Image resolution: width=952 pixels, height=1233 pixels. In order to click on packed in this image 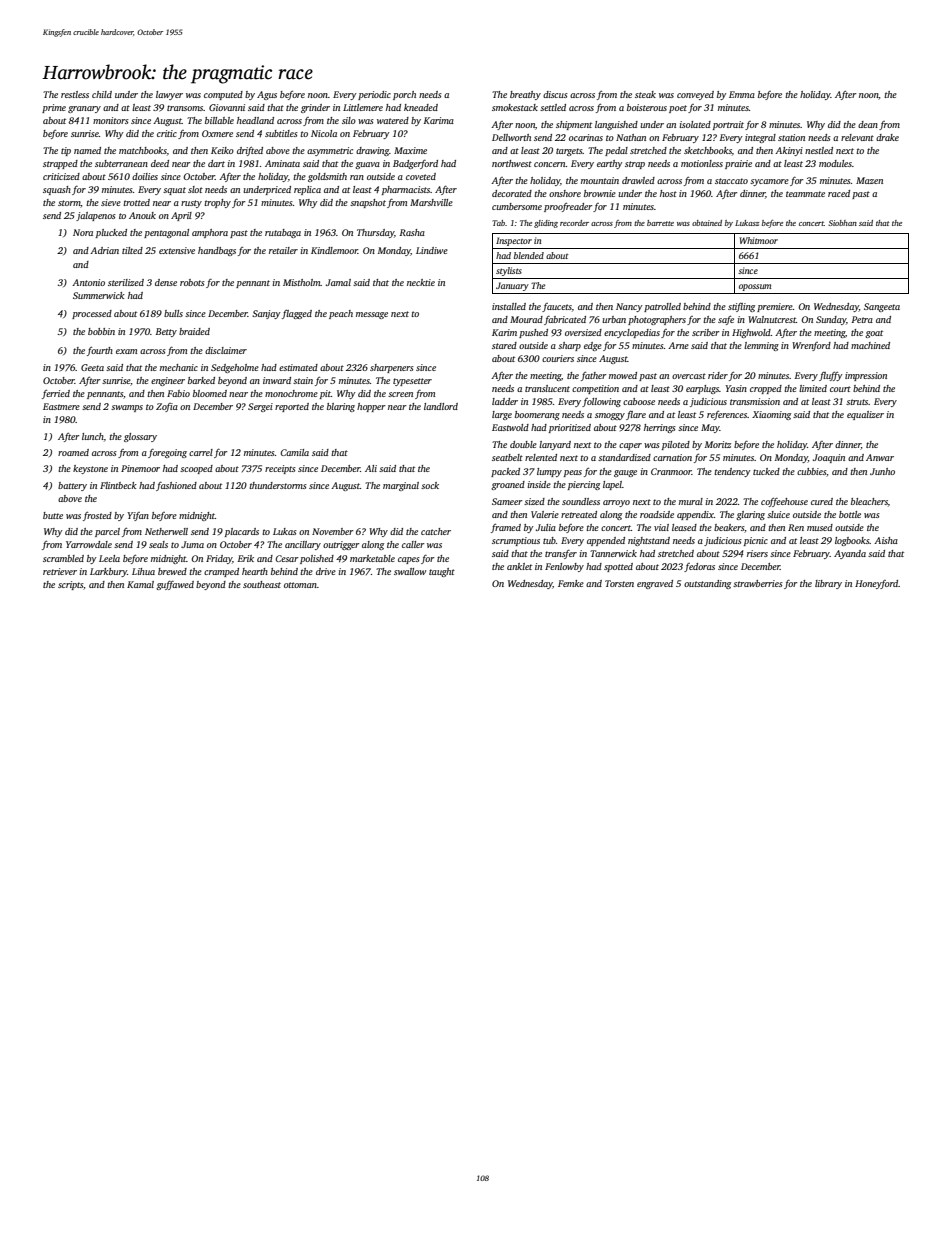, I will do `click(505, 472)`.
